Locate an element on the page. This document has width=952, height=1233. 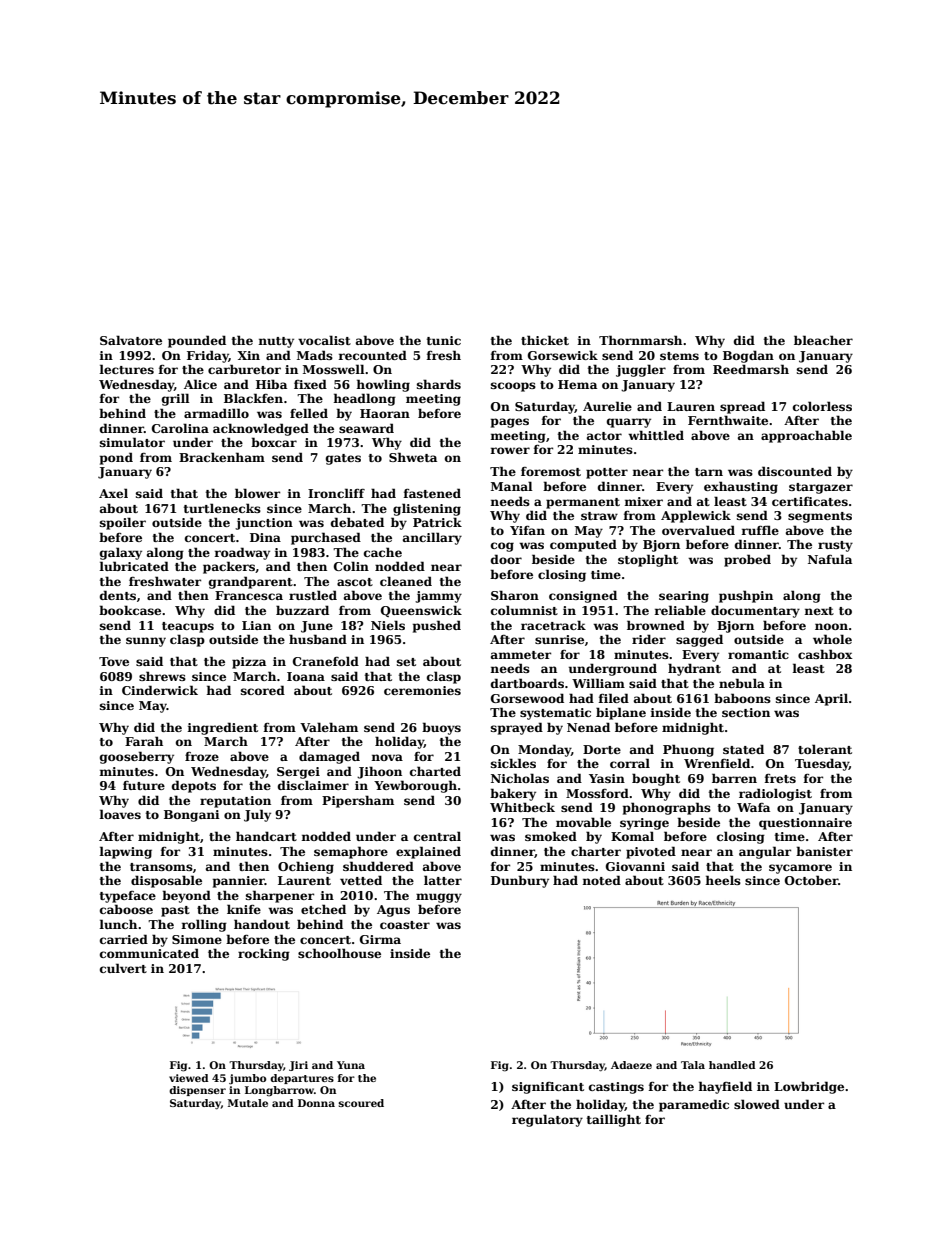
gates is located at coordinates (343, 459).
